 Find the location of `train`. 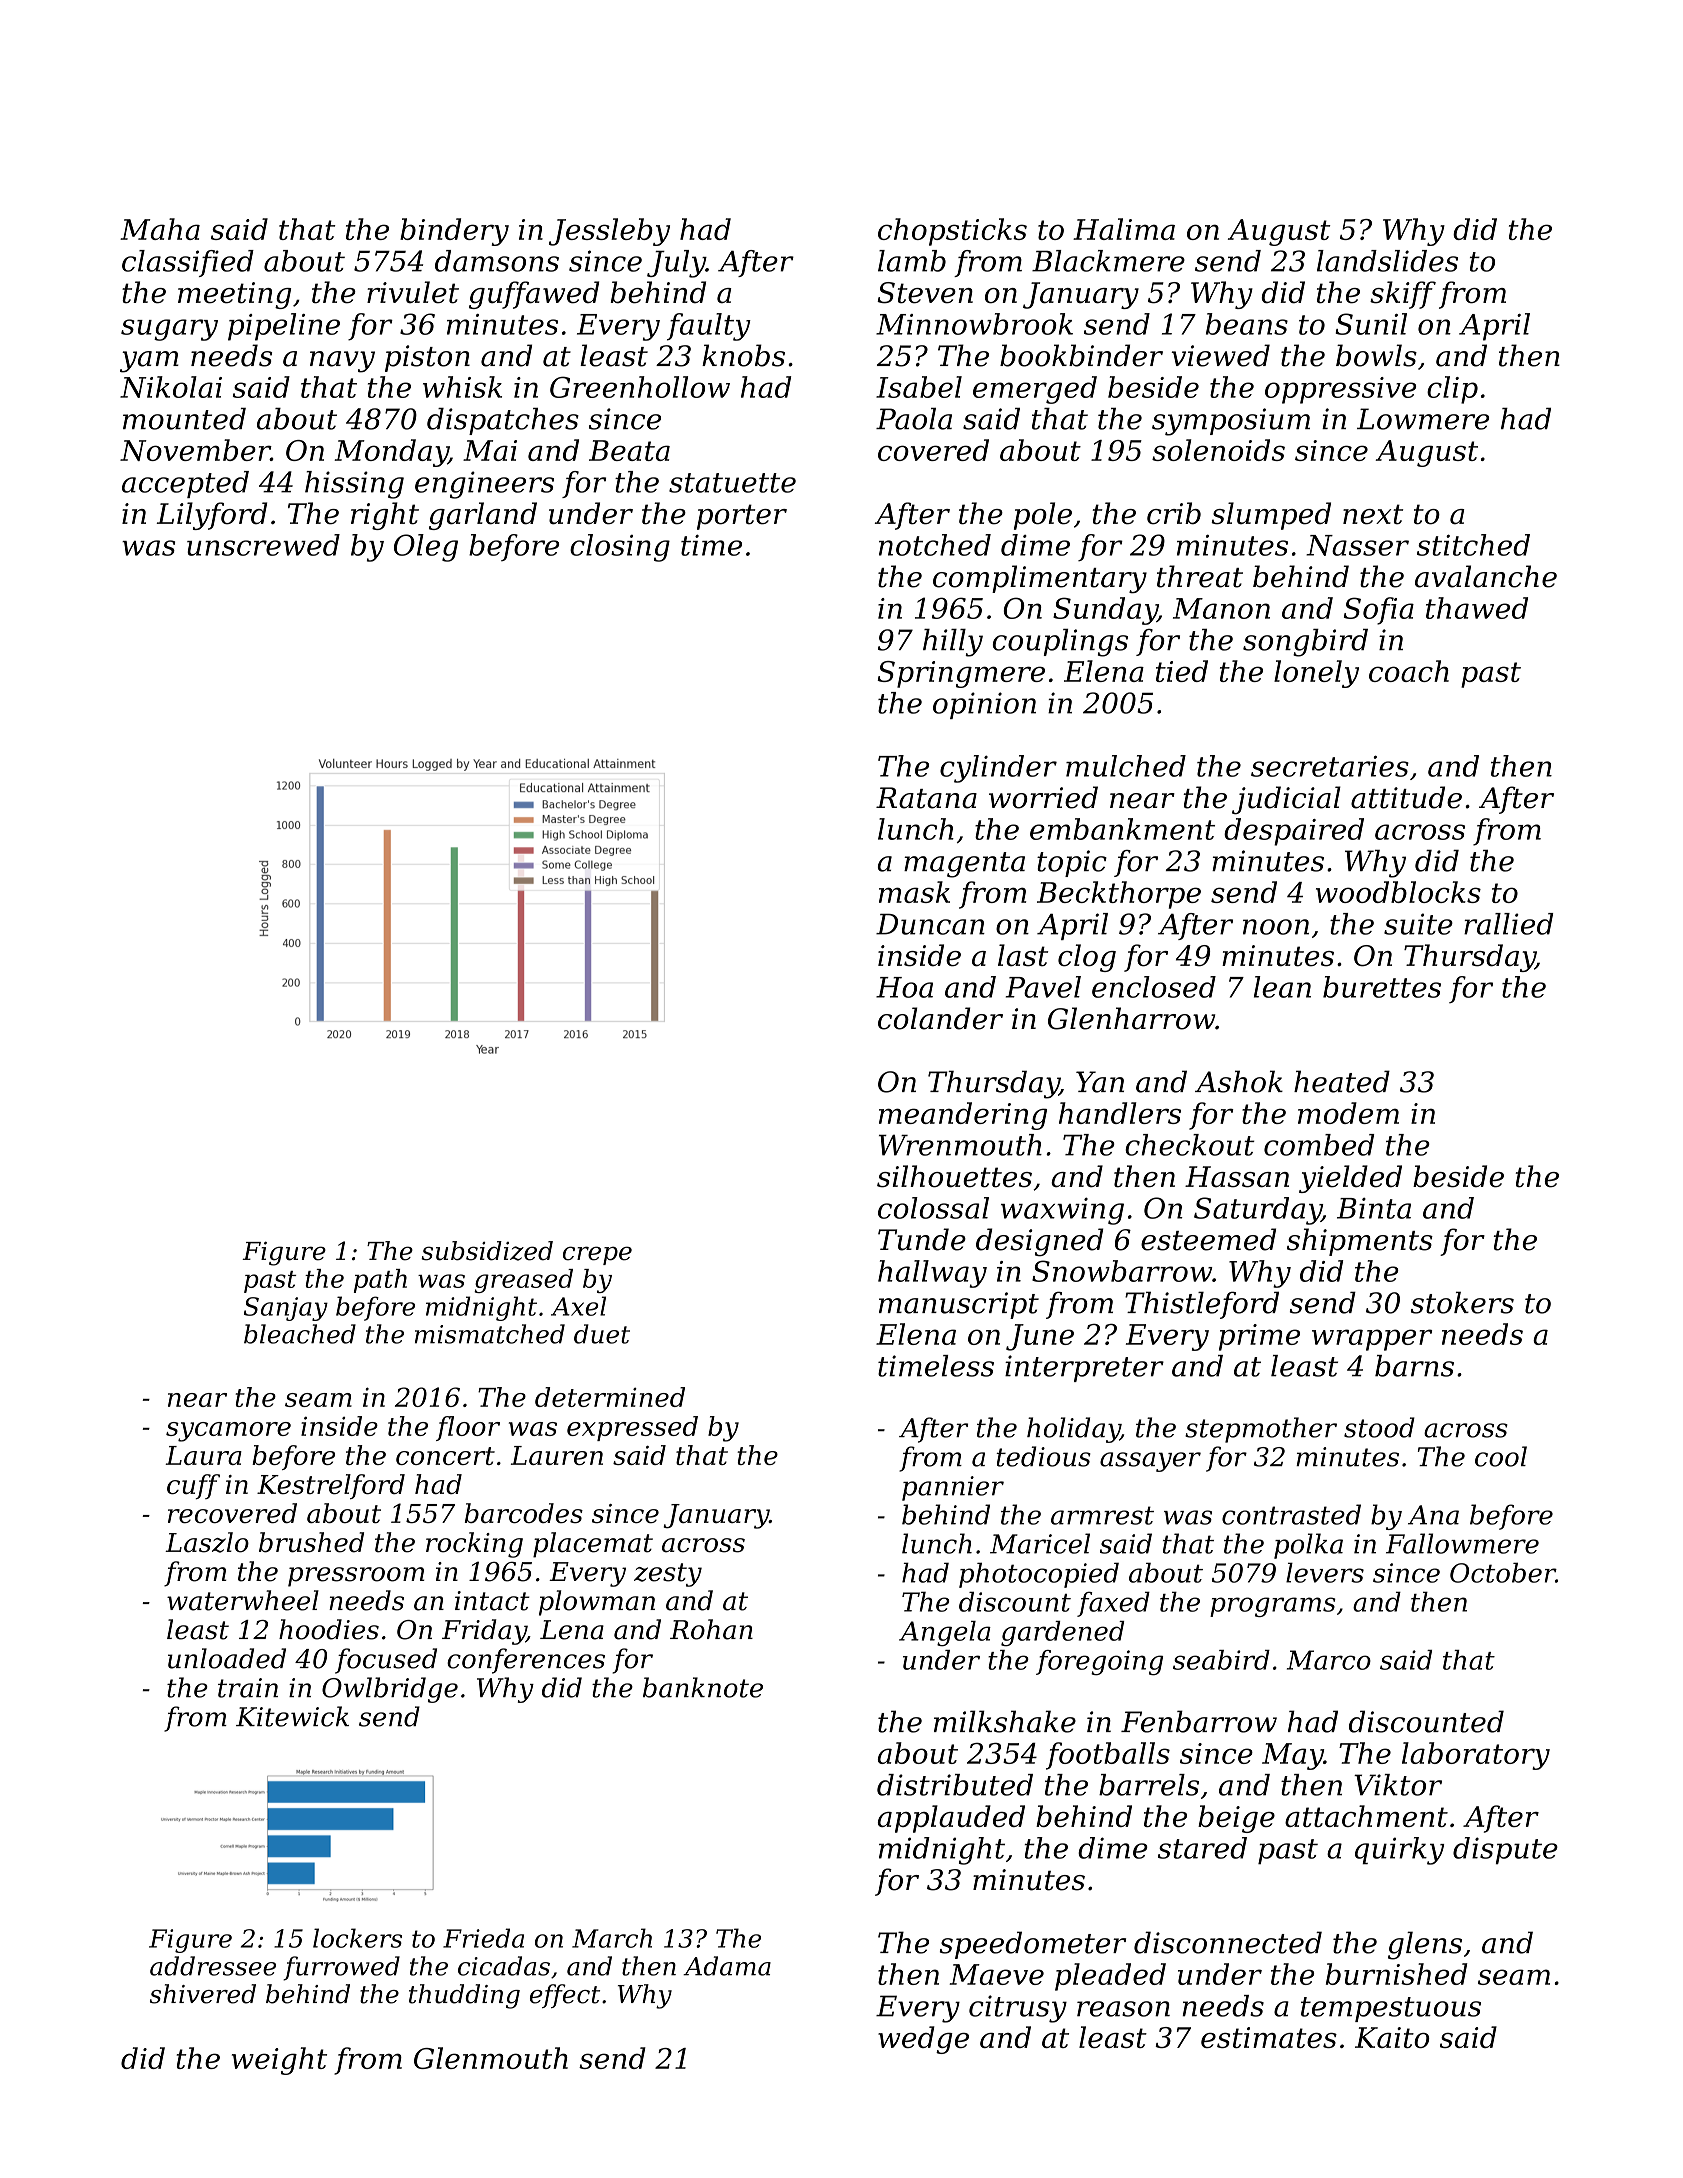

train is located at coordinates (248, 1688).
